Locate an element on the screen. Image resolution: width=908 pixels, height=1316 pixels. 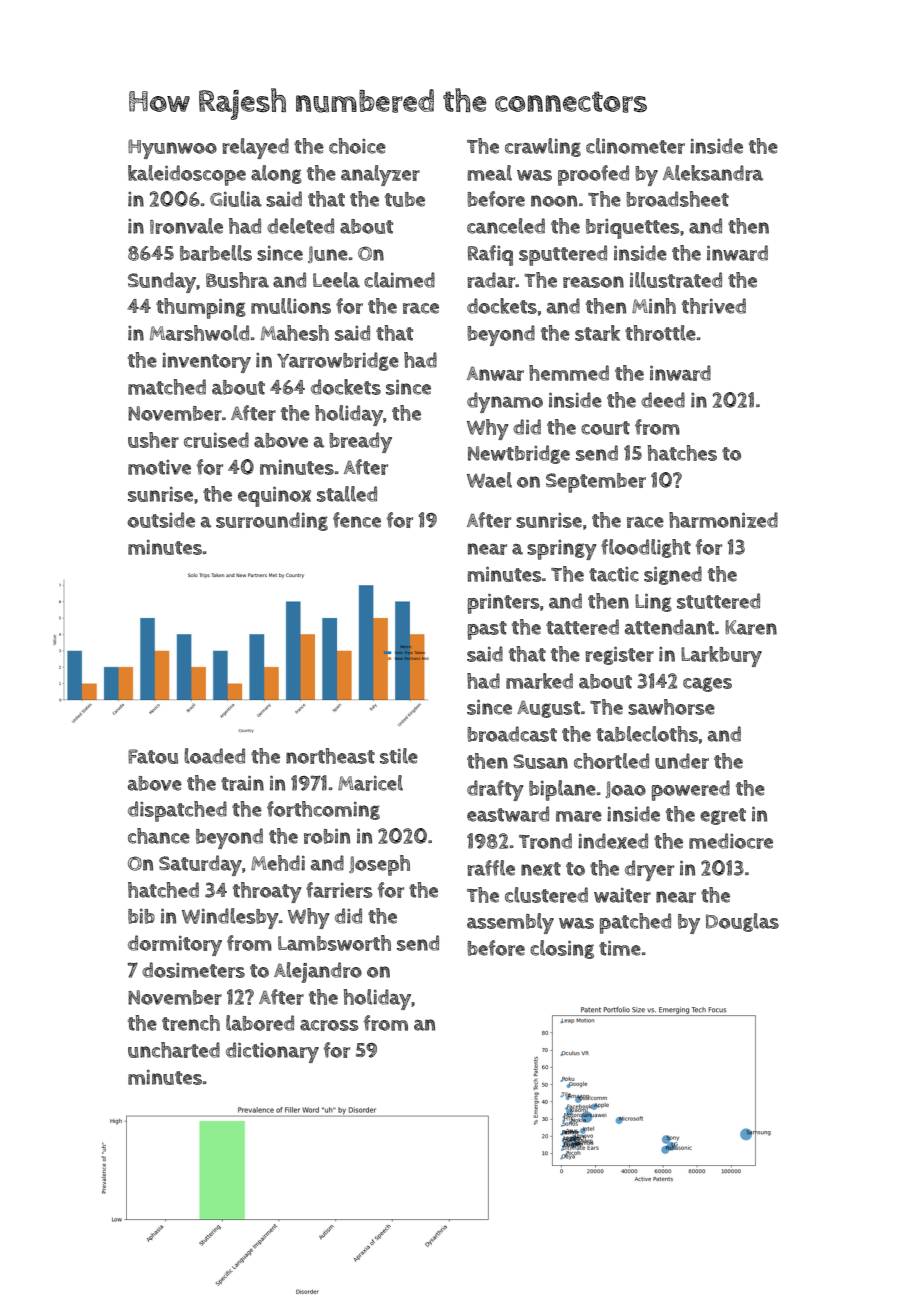
choice is located at coordinates (357, 146).
